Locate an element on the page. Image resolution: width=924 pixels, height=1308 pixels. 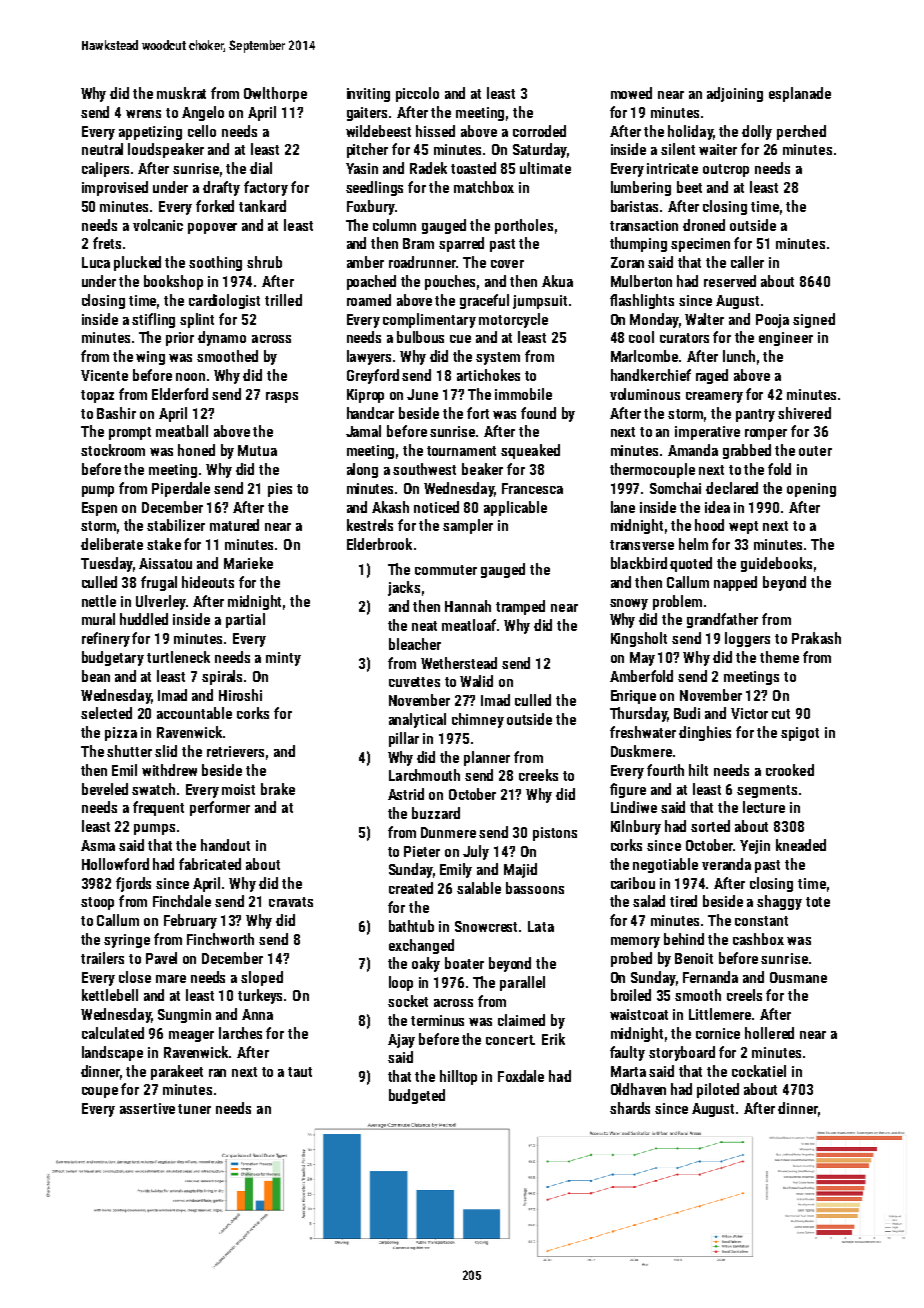
Foxdale is located at coordinates (521, 1076).
